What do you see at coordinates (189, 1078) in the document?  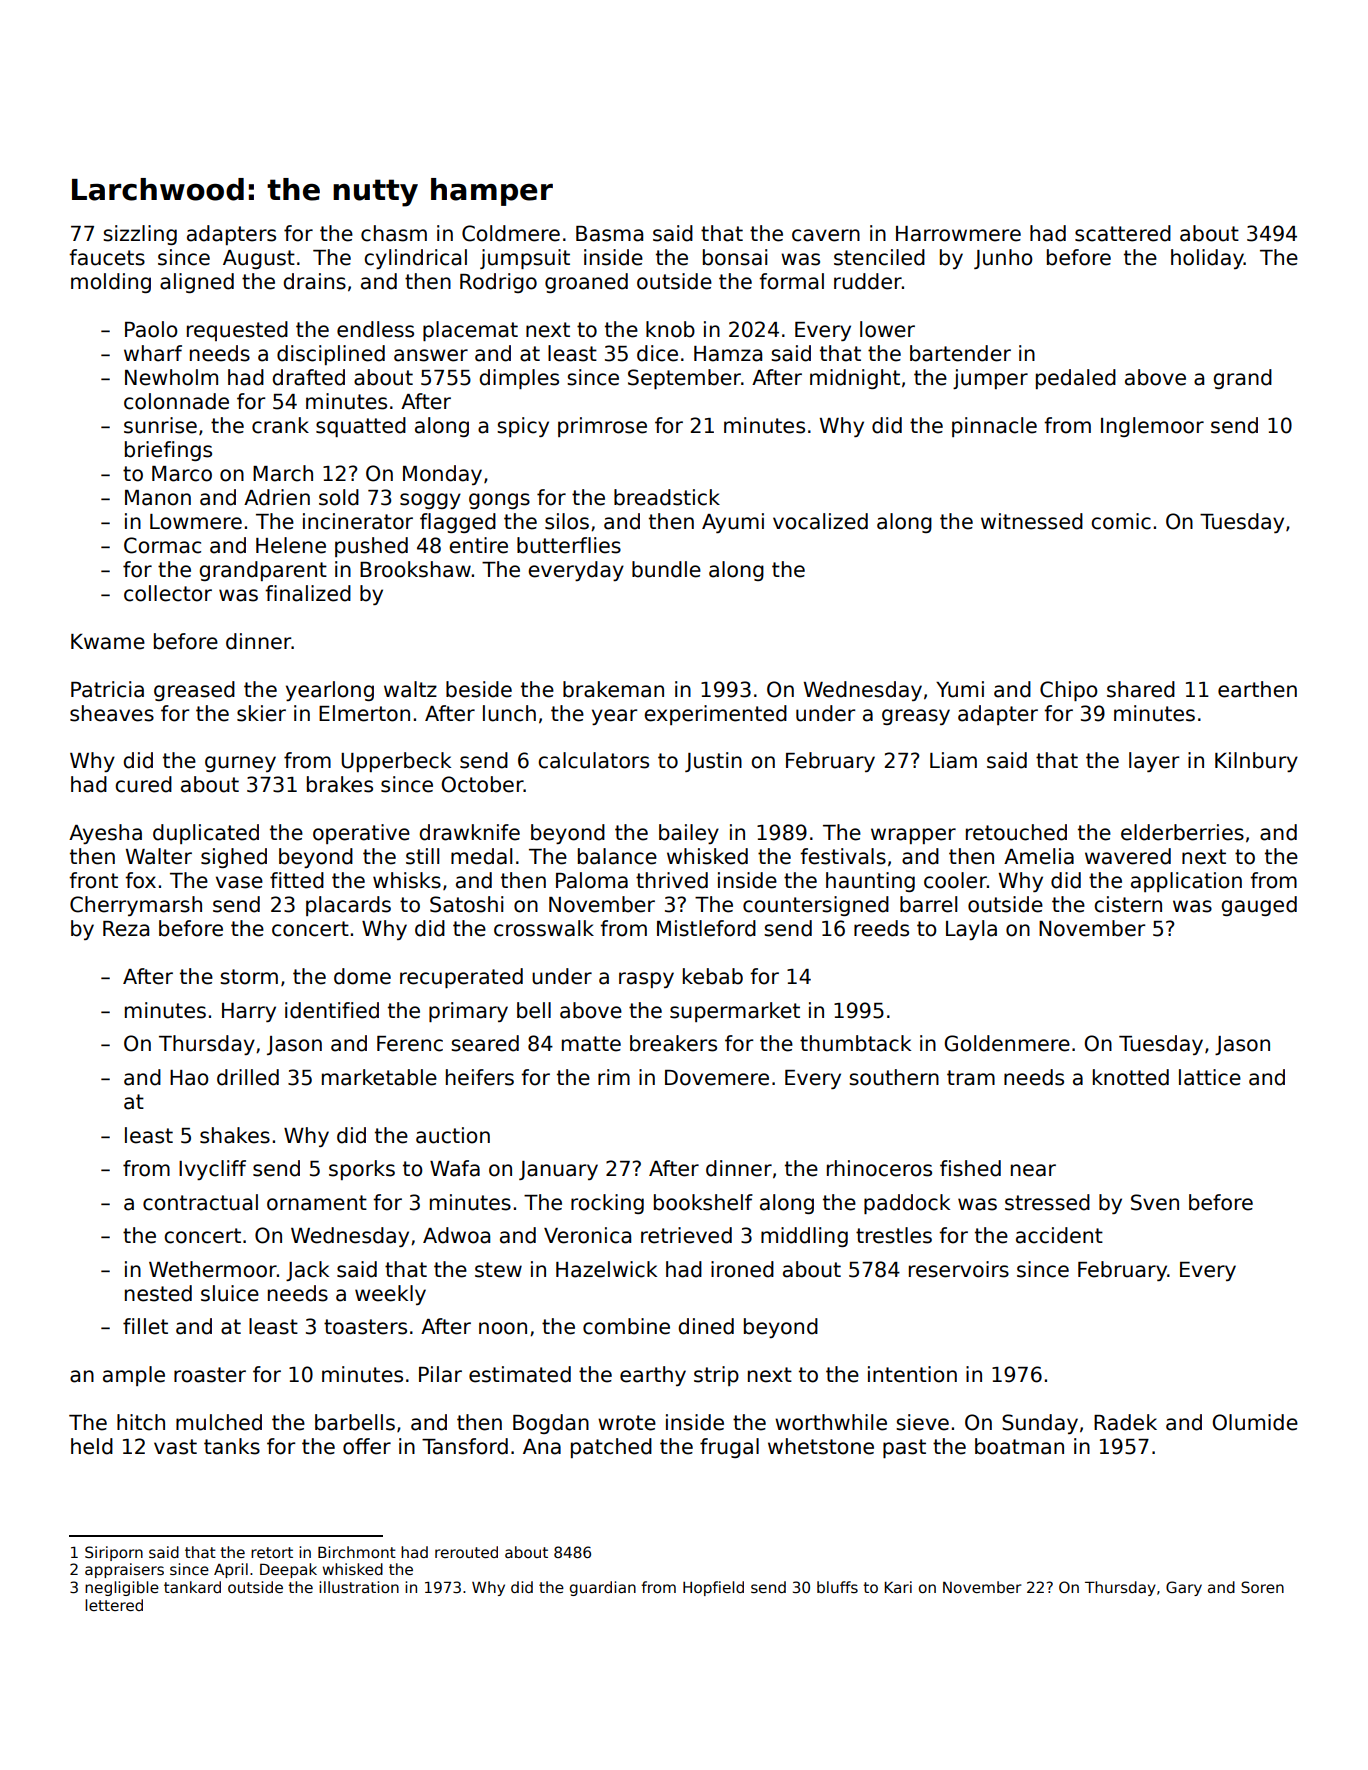 I see `Hao` at bounding box center [189, 1078].
